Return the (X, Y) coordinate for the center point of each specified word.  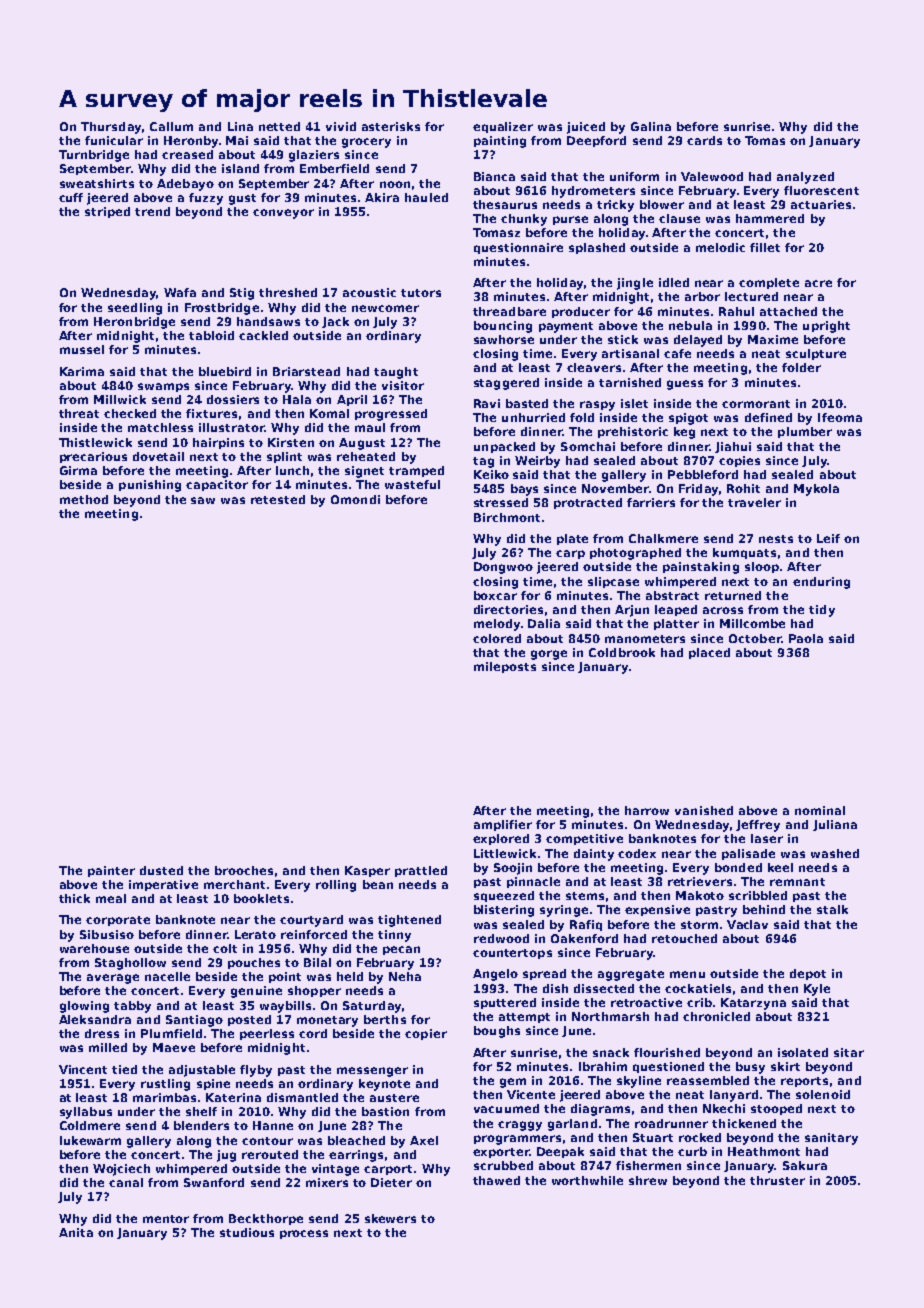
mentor (166, 1219)
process (304, 1234)
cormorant (756, 404)
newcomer (385, 308)
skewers (390, 1218)
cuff (71, 197)
